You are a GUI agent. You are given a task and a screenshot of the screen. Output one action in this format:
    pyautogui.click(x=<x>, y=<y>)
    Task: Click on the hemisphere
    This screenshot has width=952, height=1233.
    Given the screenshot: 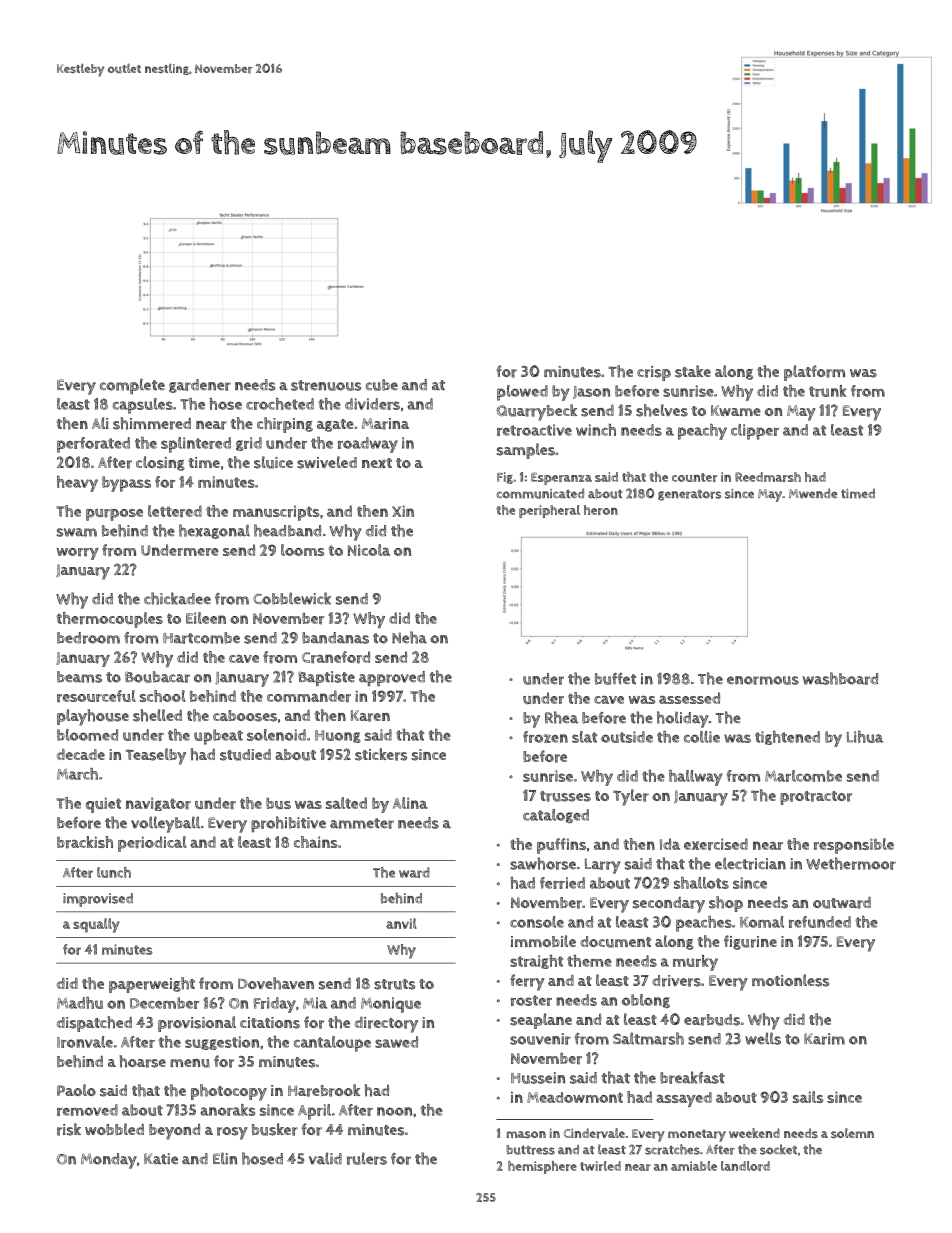 What is the action you would take?
    pyautogui.click(x=542, y=1167)
